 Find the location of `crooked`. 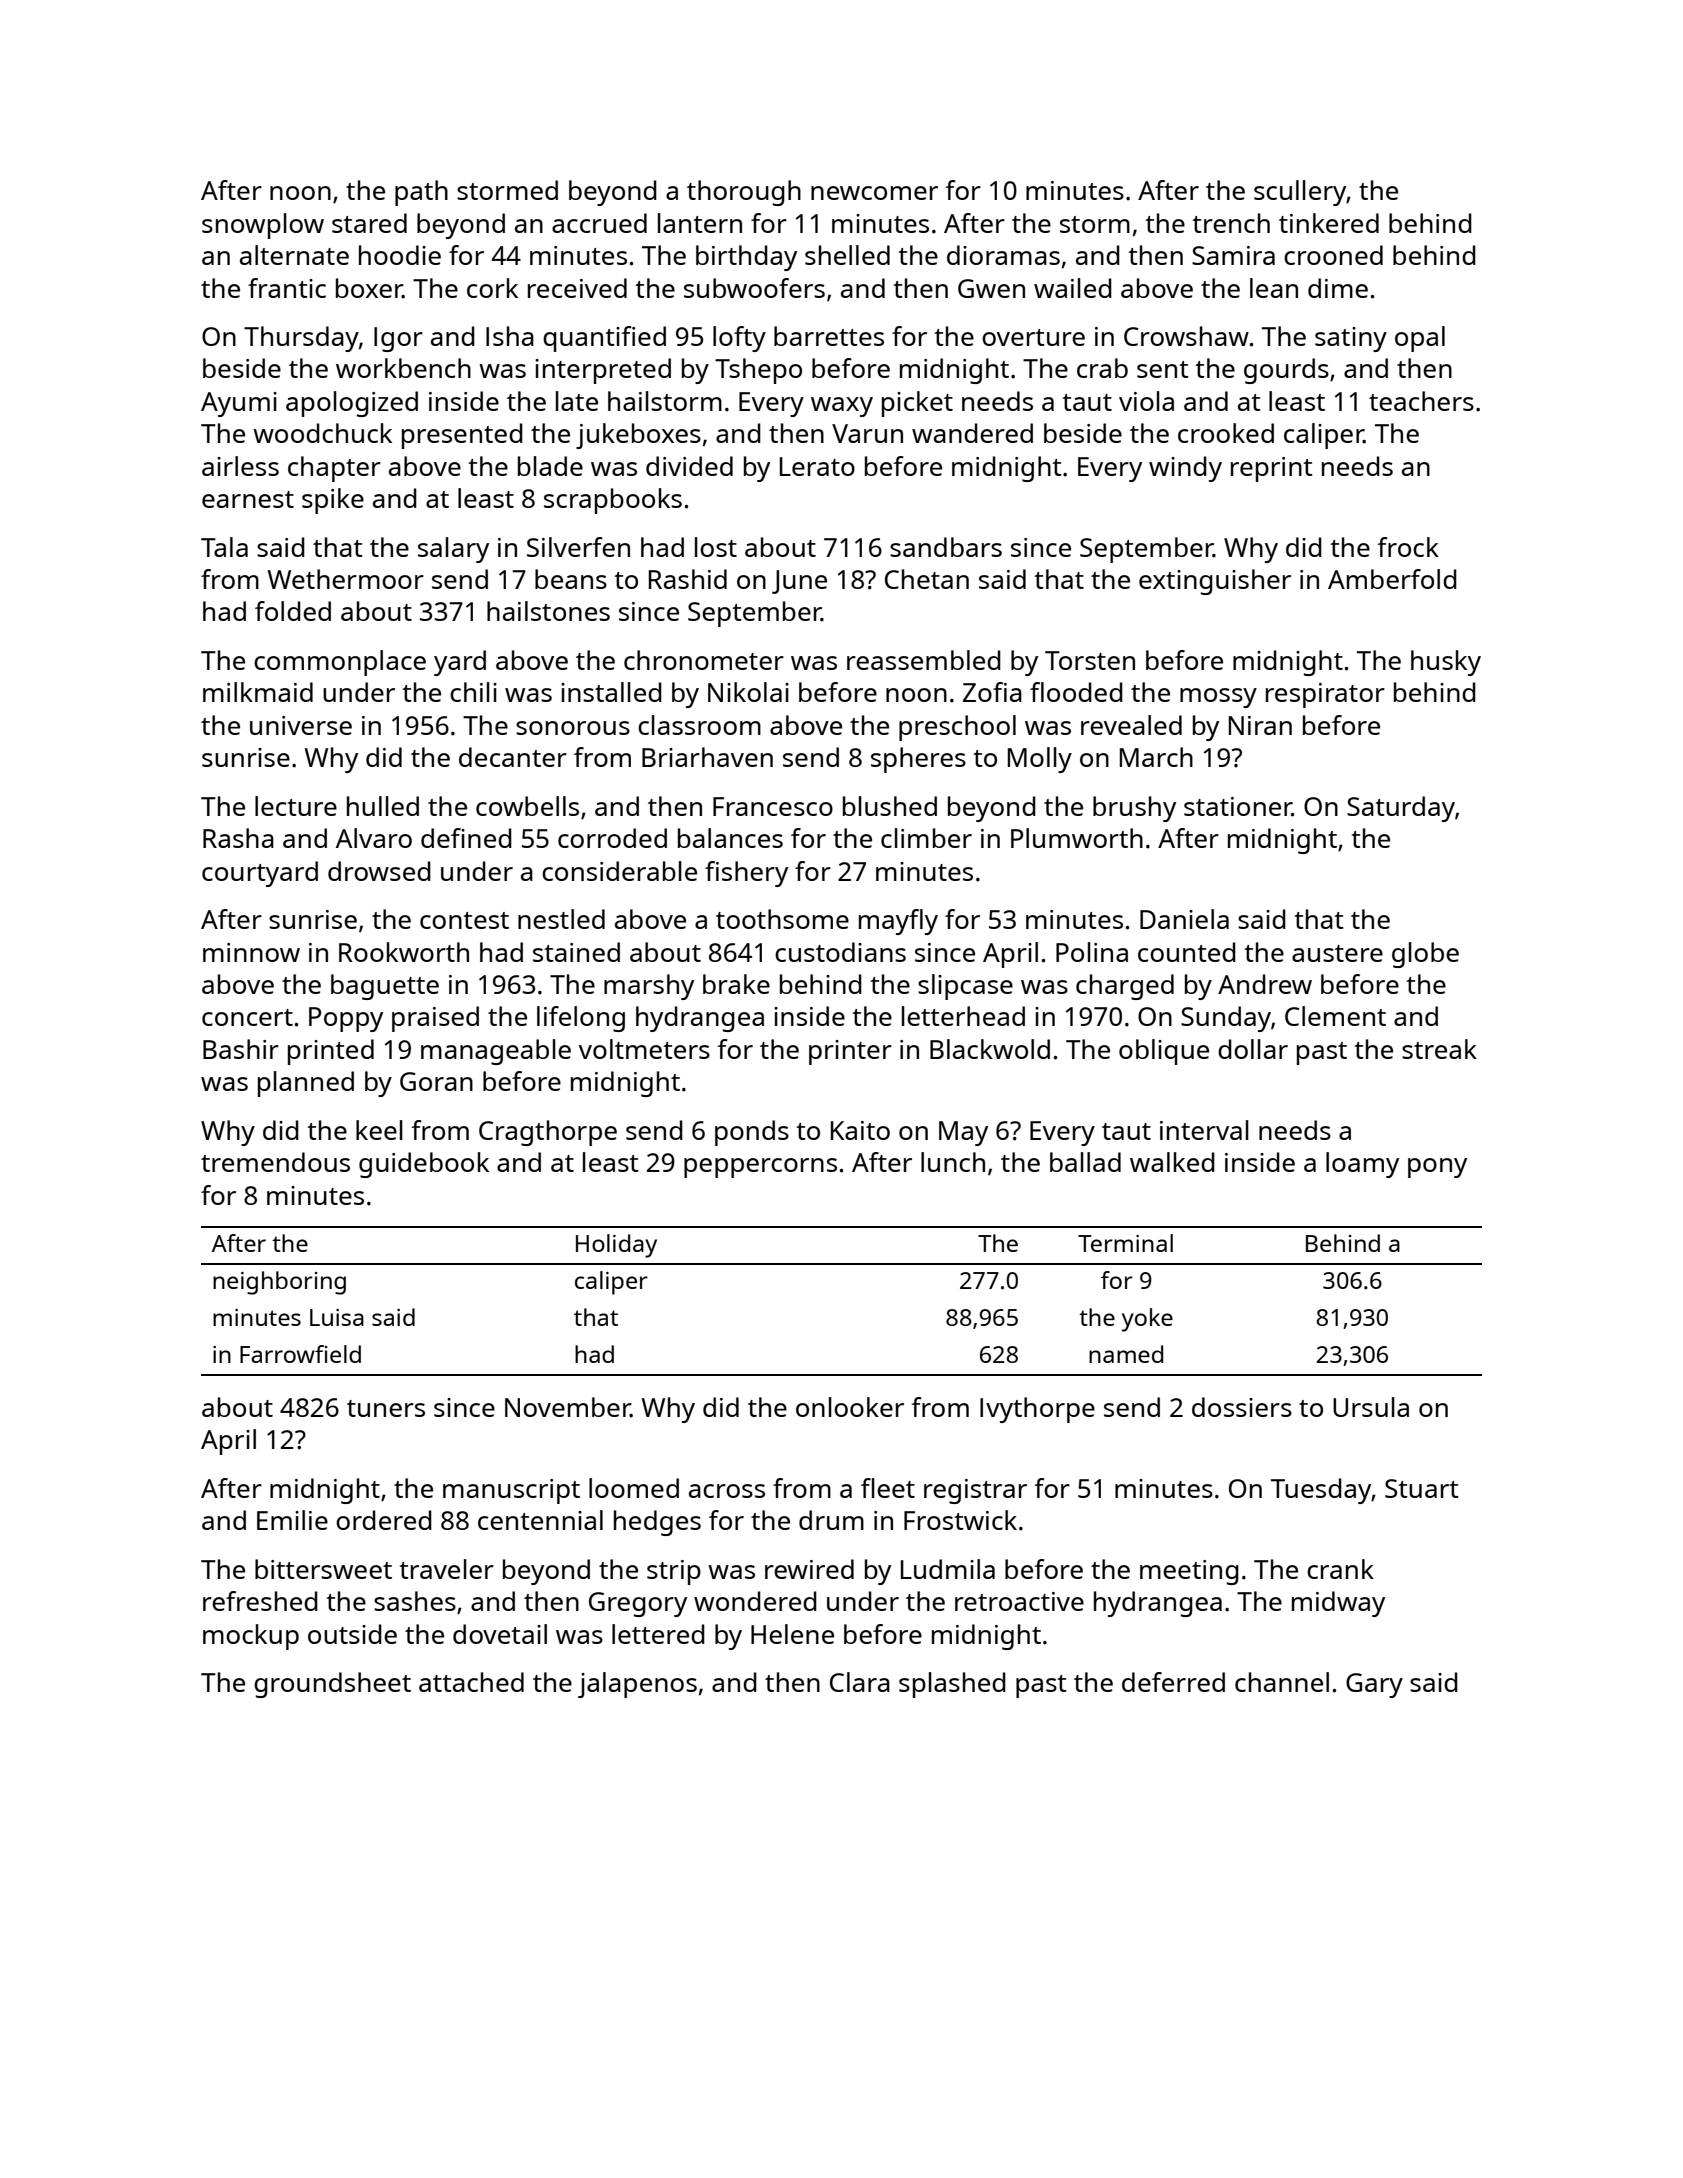

crooked is located at coordinates (1226, 433).
